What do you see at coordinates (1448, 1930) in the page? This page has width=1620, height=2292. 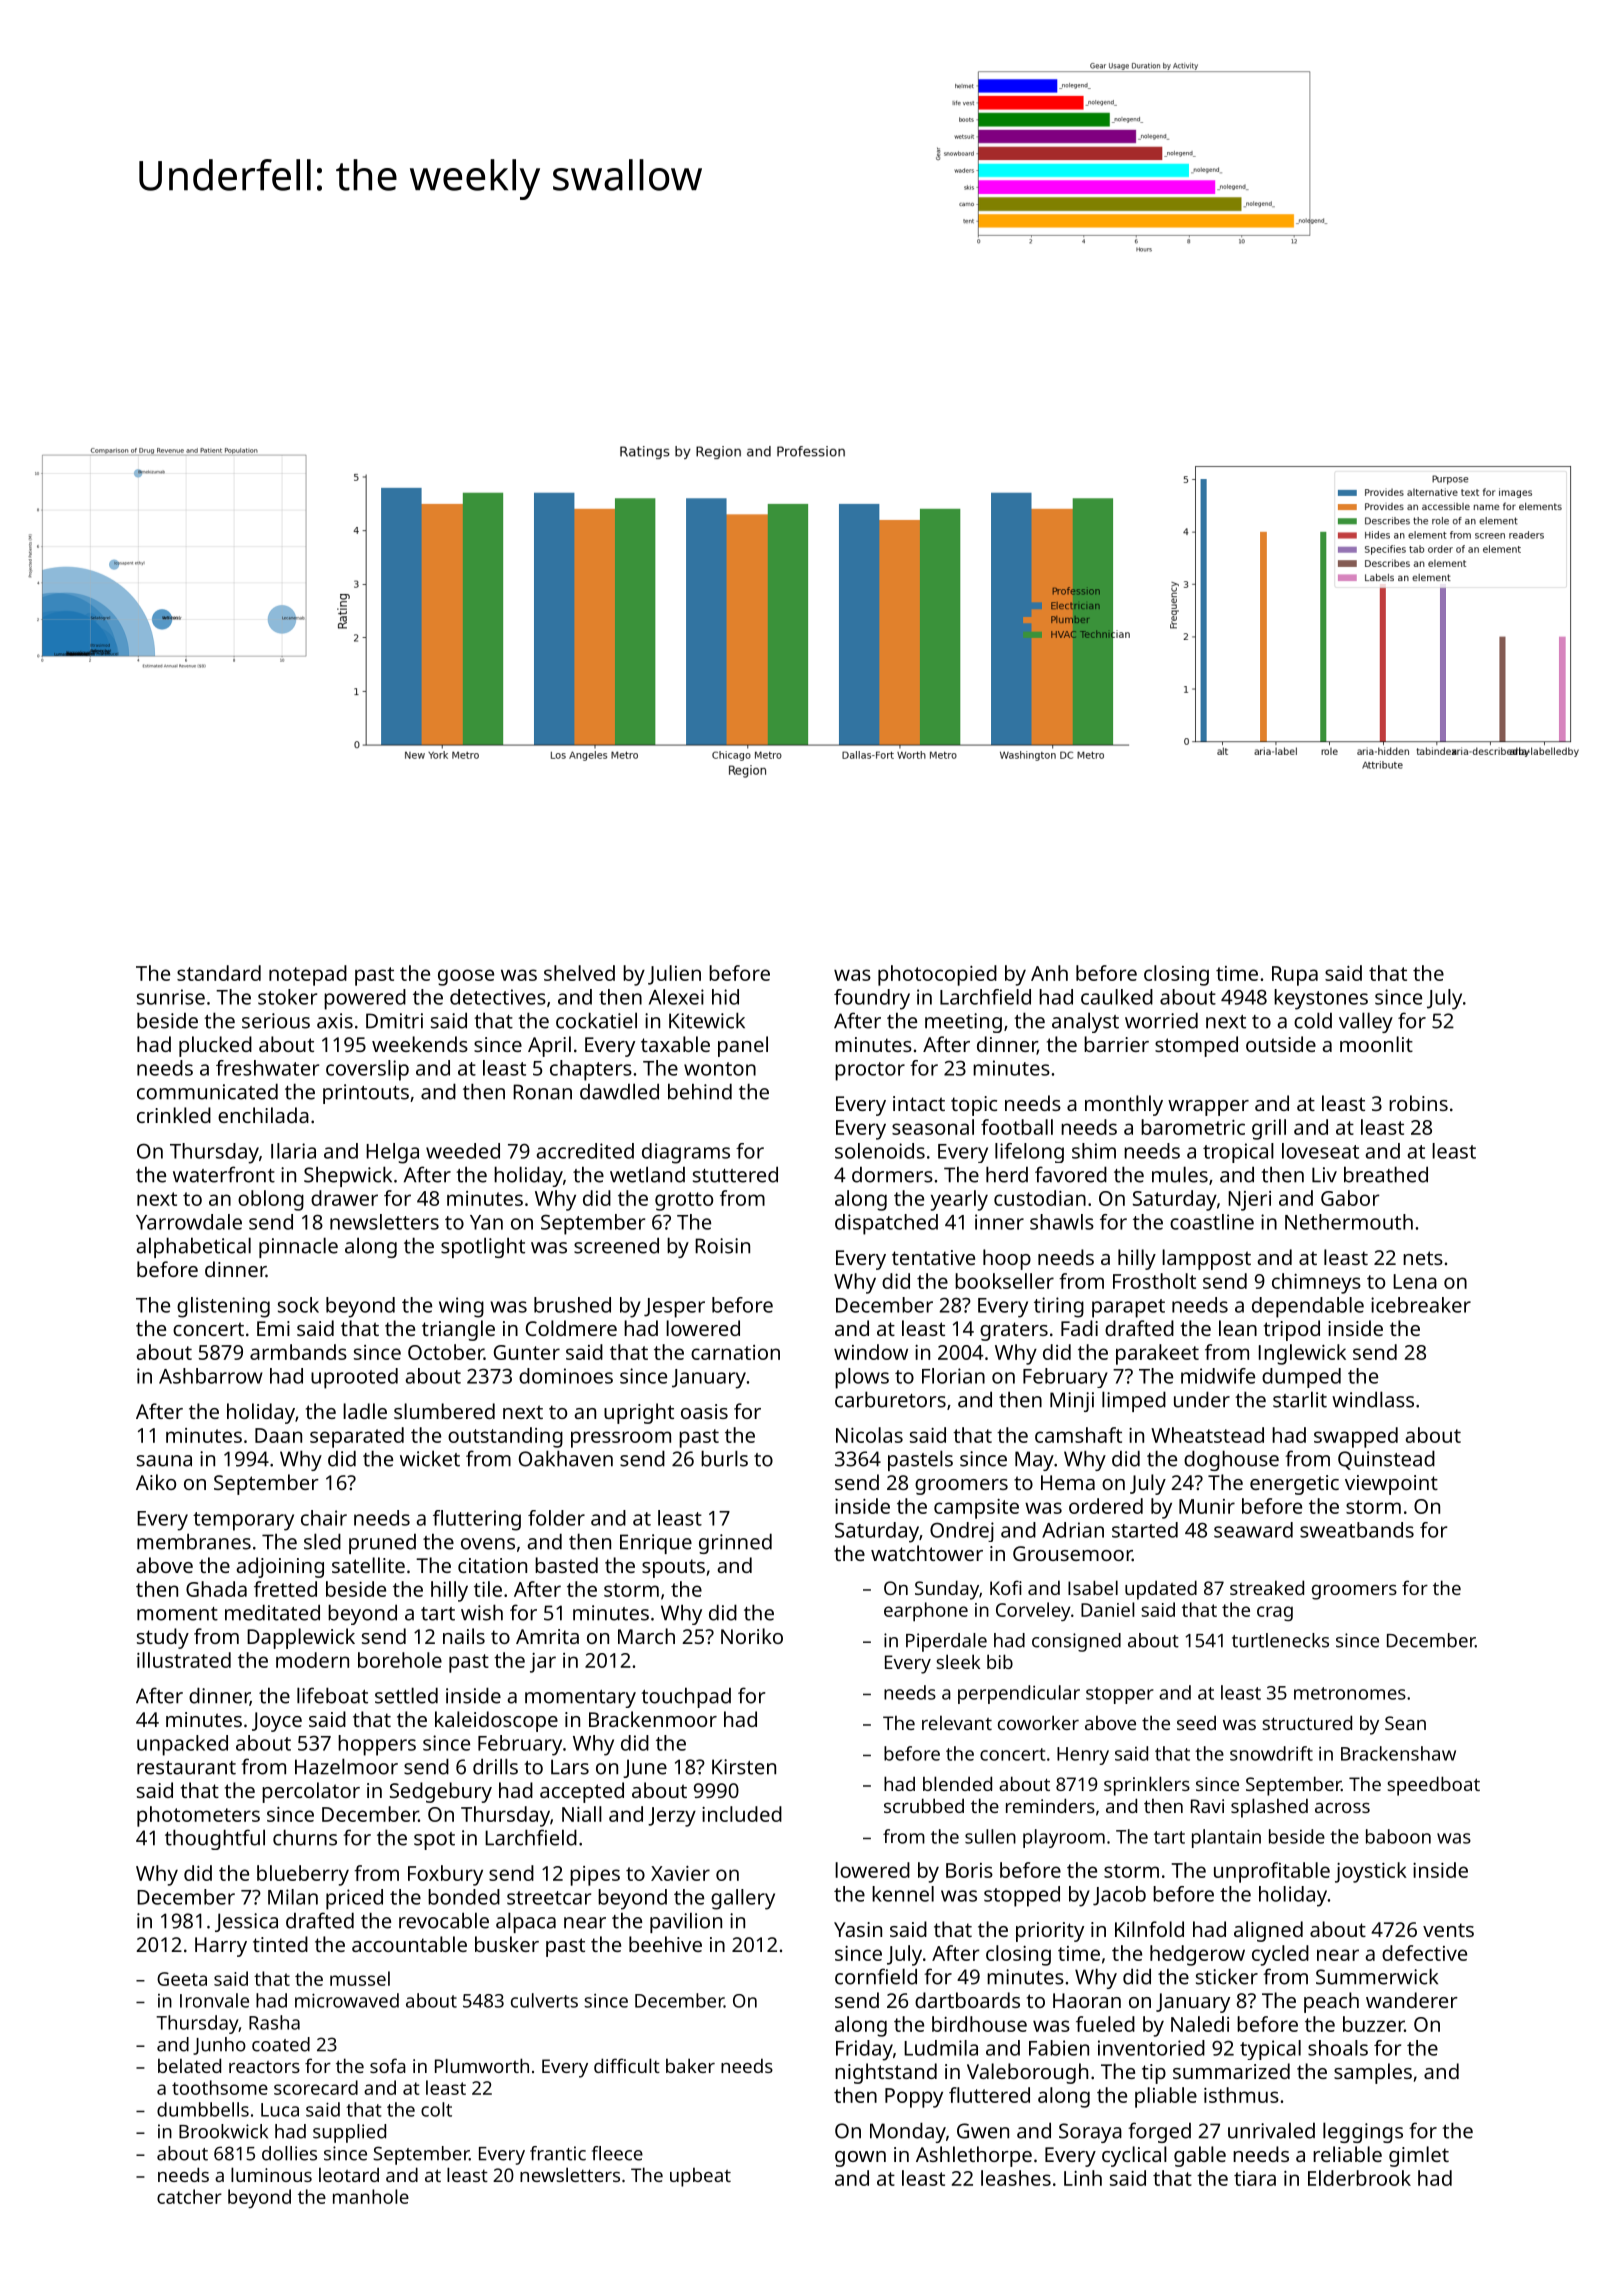 I see `vents` at bounding box center [1448, 1930].
